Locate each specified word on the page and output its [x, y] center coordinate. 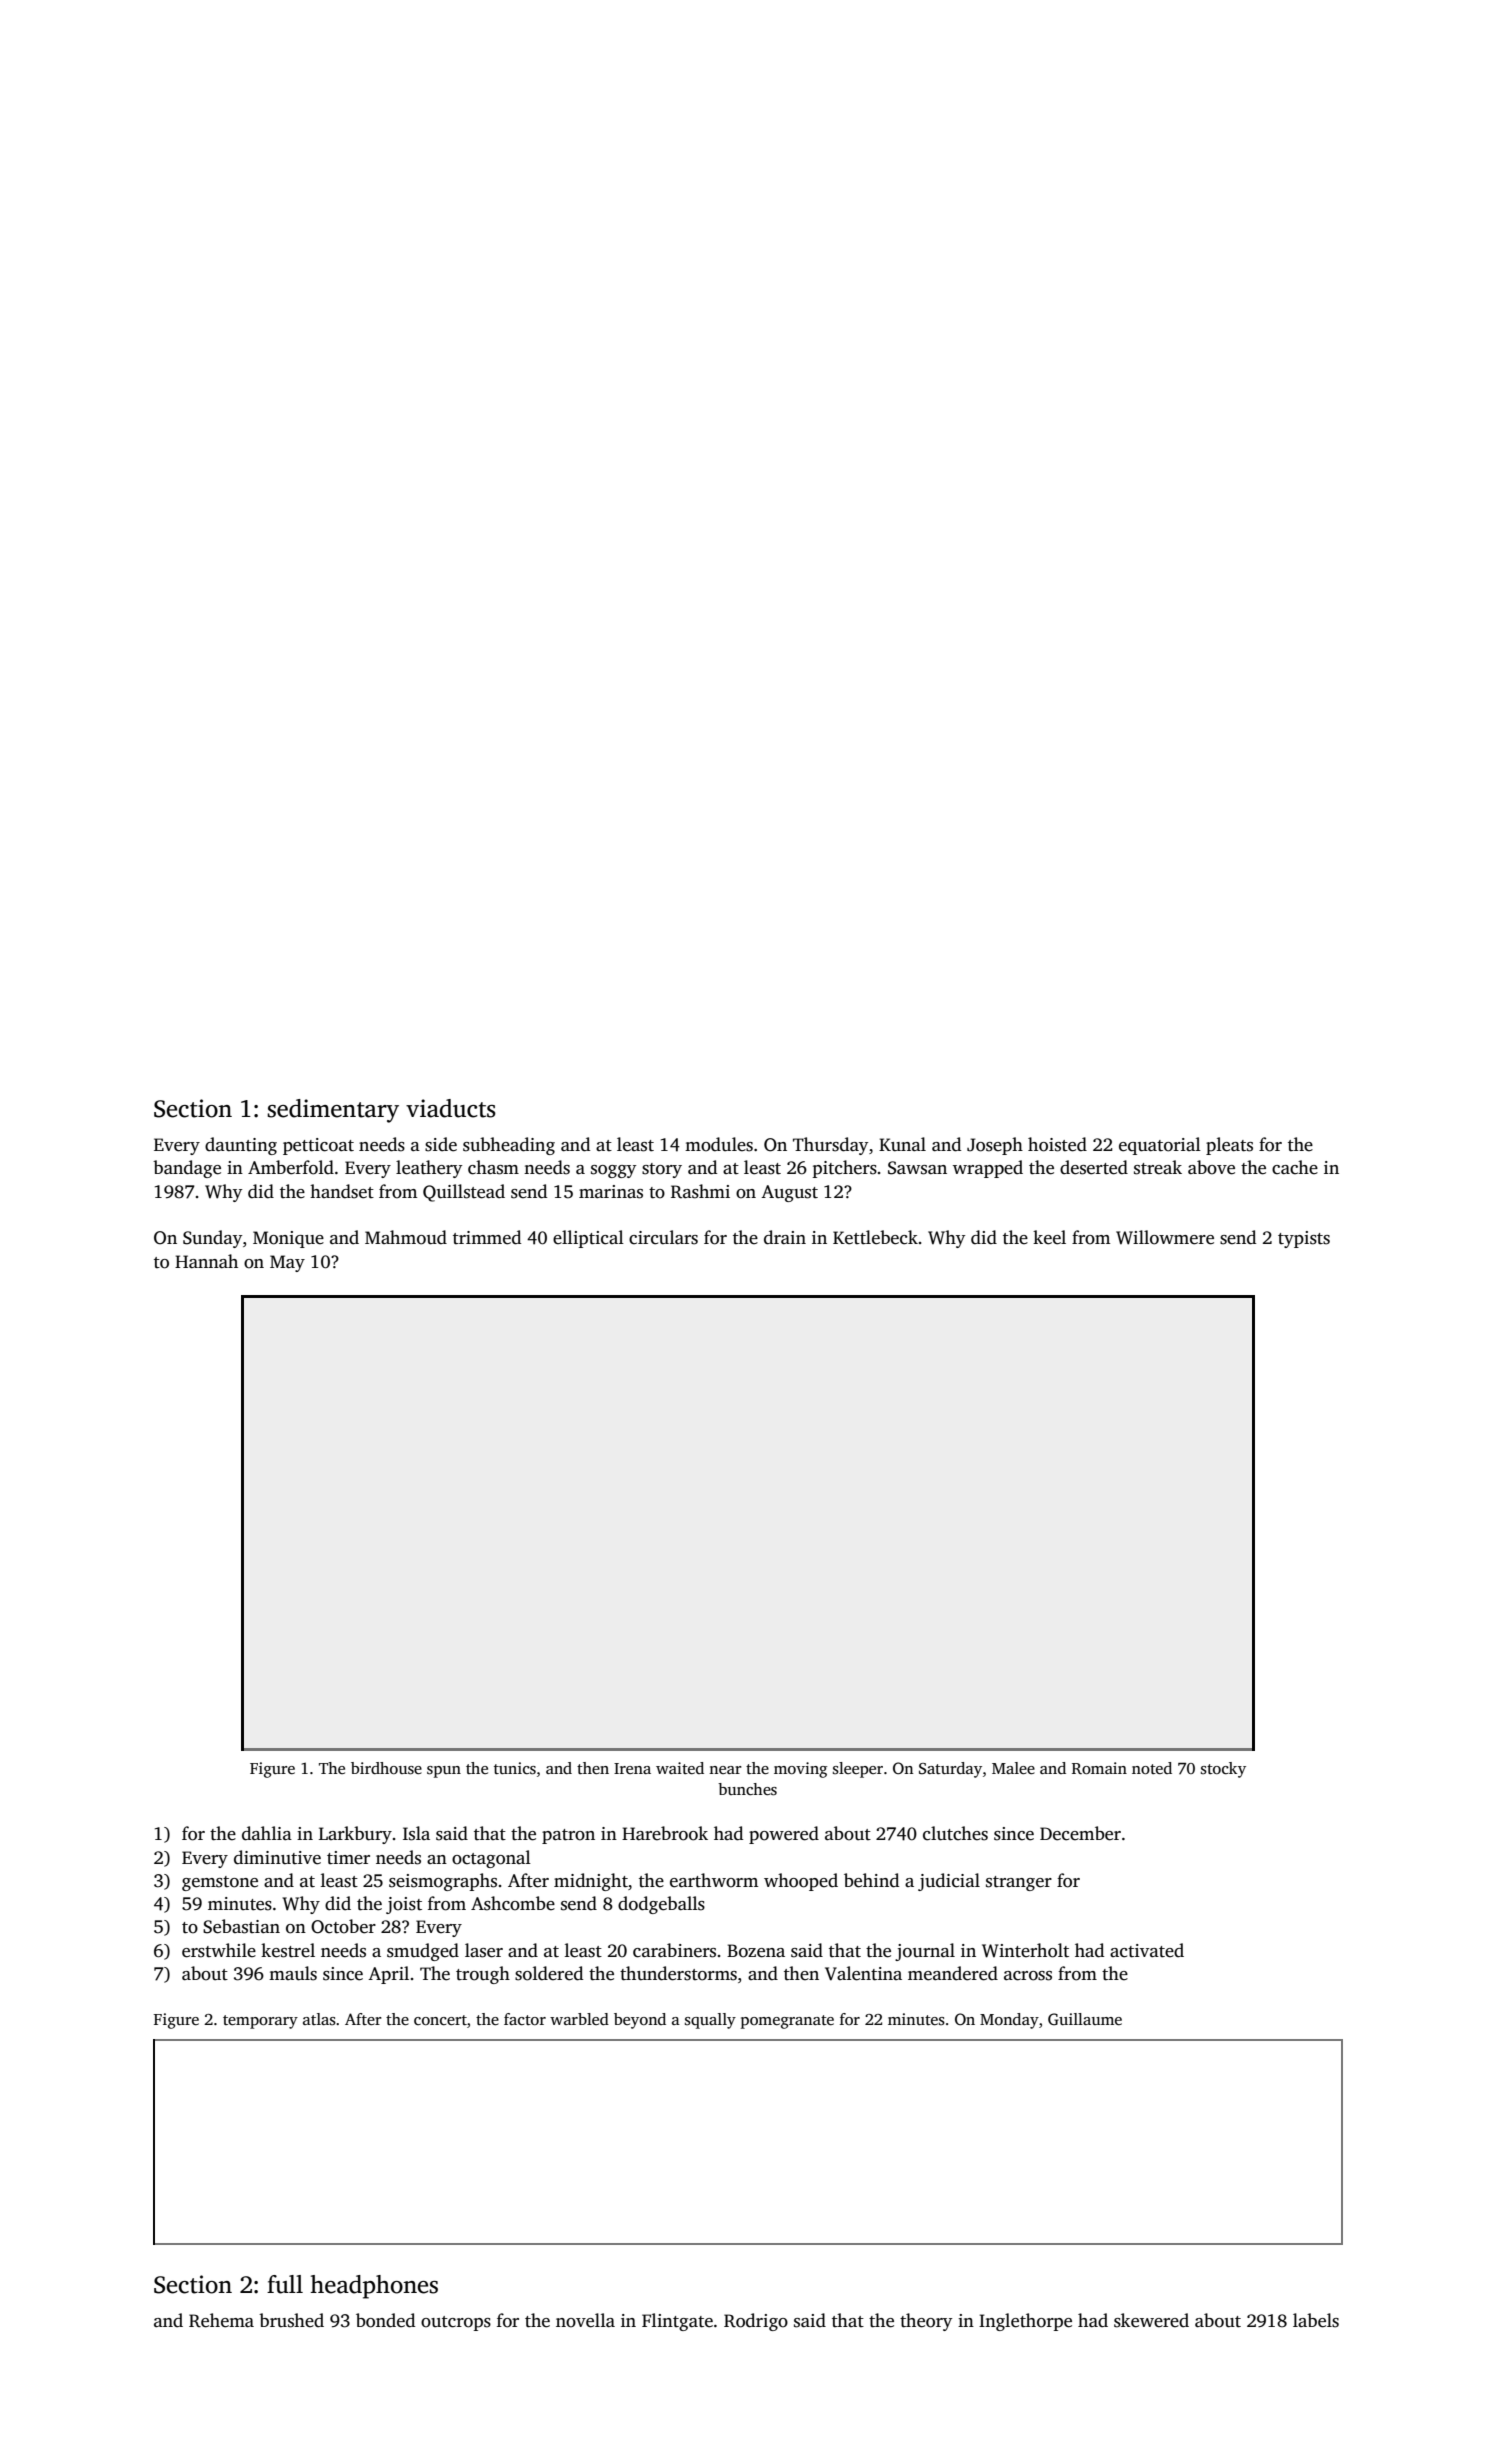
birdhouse [386, 1768]
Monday [1009, 2021]
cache [1295, 1167]
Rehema [221, 2320]
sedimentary [333, 1111]
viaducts [451, 1108]
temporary [260, 2022]
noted [1152, 1768]
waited [680, 1768]
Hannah [206, 1261]
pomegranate [787, 2022]
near [725, 1770]
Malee [1013, 1768]
